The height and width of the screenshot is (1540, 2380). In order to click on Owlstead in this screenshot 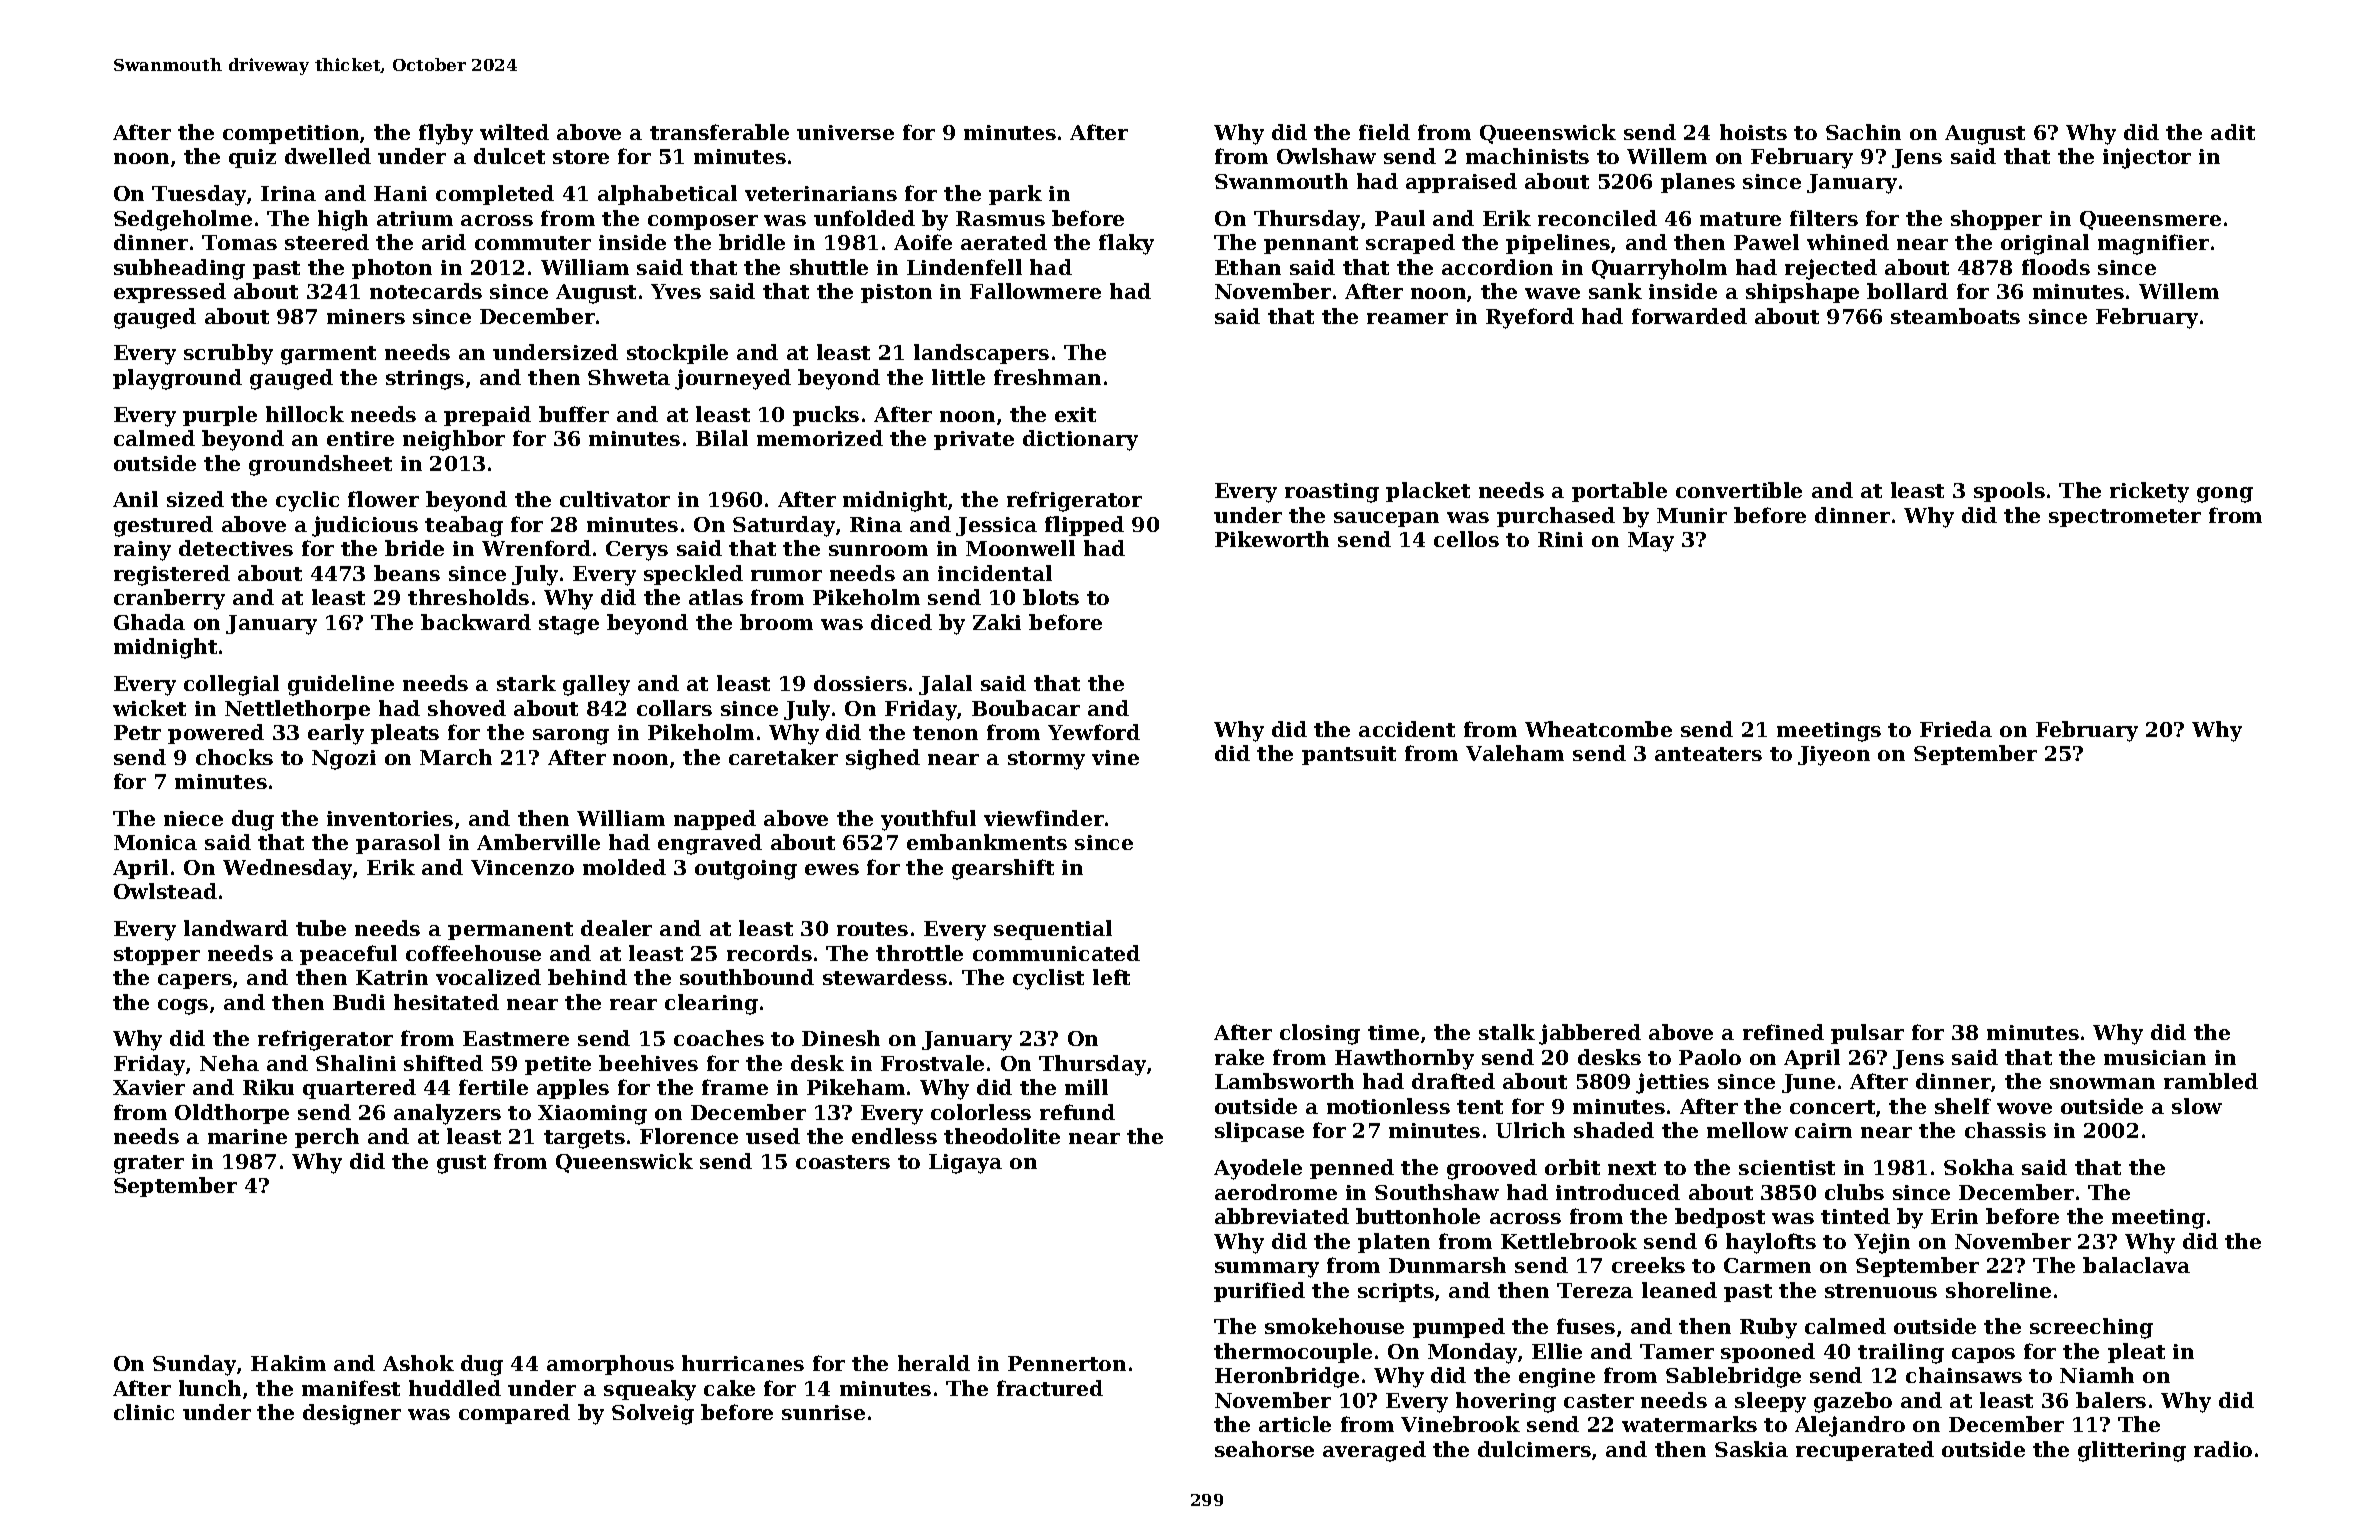, I will do `click(165, 891)`.
